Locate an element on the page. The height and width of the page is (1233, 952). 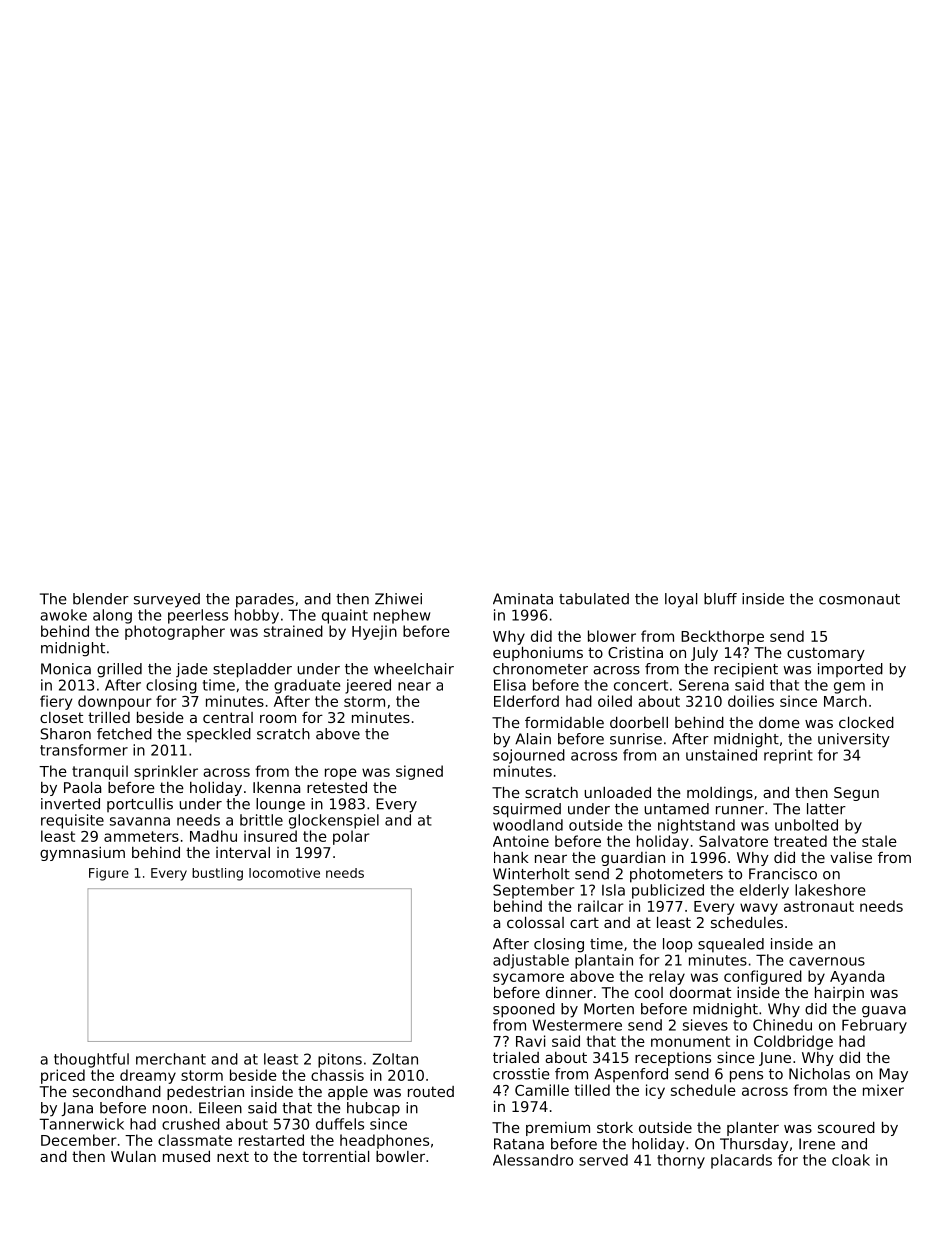
stepladder is located at coordinates (252, 670).
